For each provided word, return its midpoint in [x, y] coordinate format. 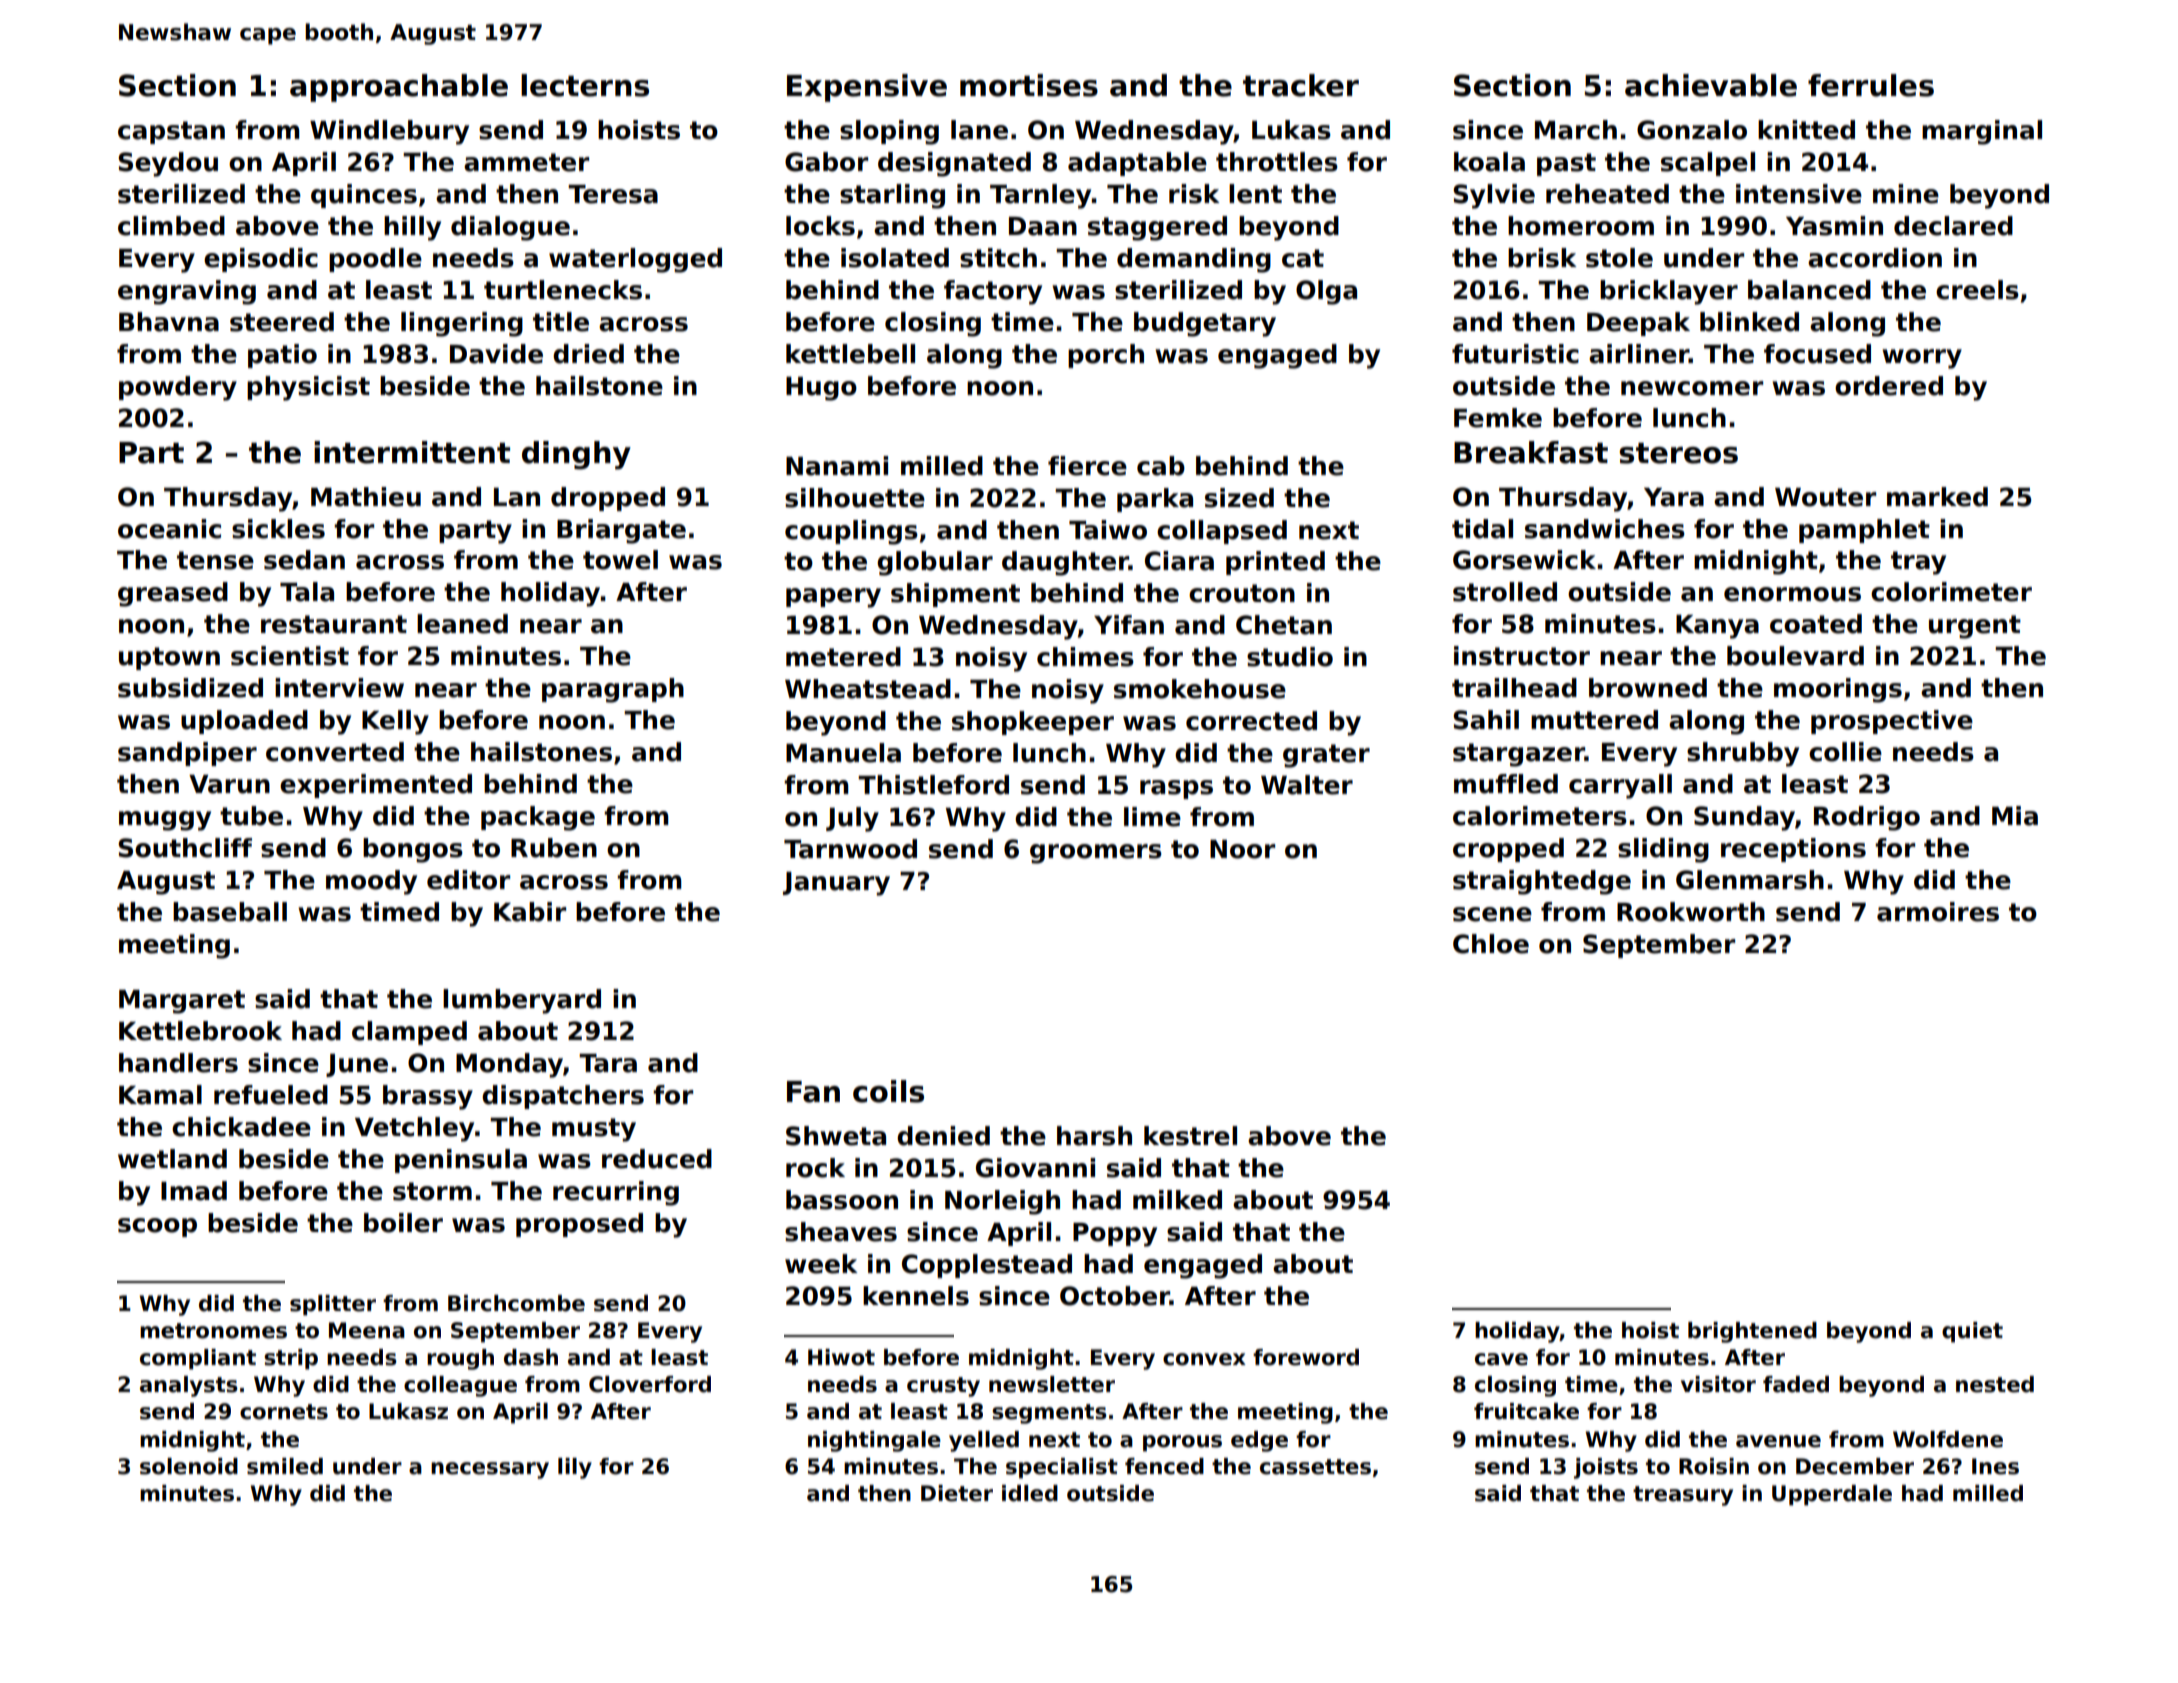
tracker [1301, 85]
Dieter [957, 1493]
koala [1489, 162]
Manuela [843, 753]
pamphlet [1864, 531]
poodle [375, 260]
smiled [285, 1466]
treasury [1683, 1496]
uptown [169, 658]
